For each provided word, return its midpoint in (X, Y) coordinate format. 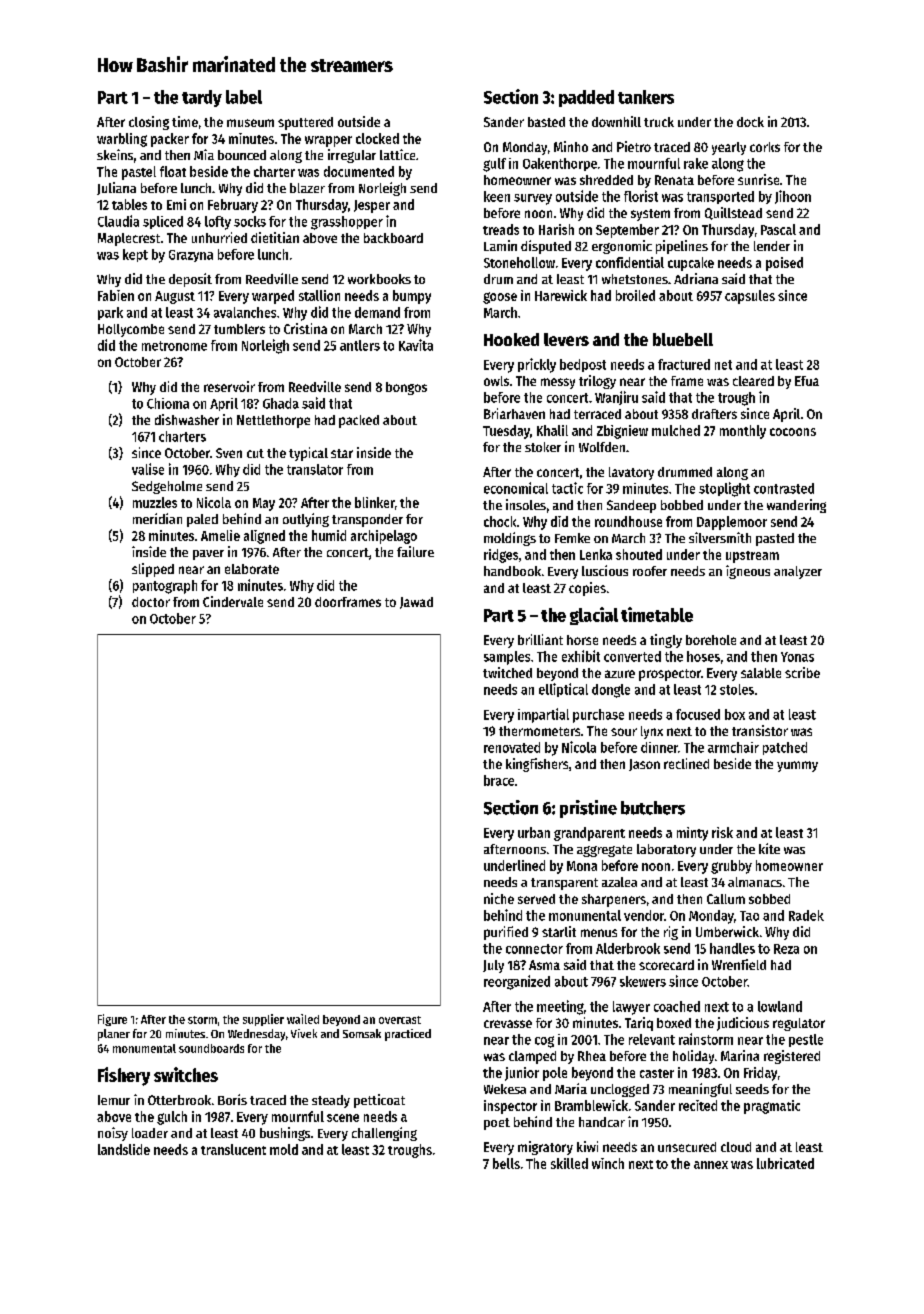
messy (558, 383)
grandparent (589, 834)
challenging (384, 1134)
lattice (397, 154)
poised (784, 264)
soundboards (211, 1048)
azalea (619, 882)
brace (499, 780)
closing (149, 123)
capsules (750, 297)
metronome (174, 346)
